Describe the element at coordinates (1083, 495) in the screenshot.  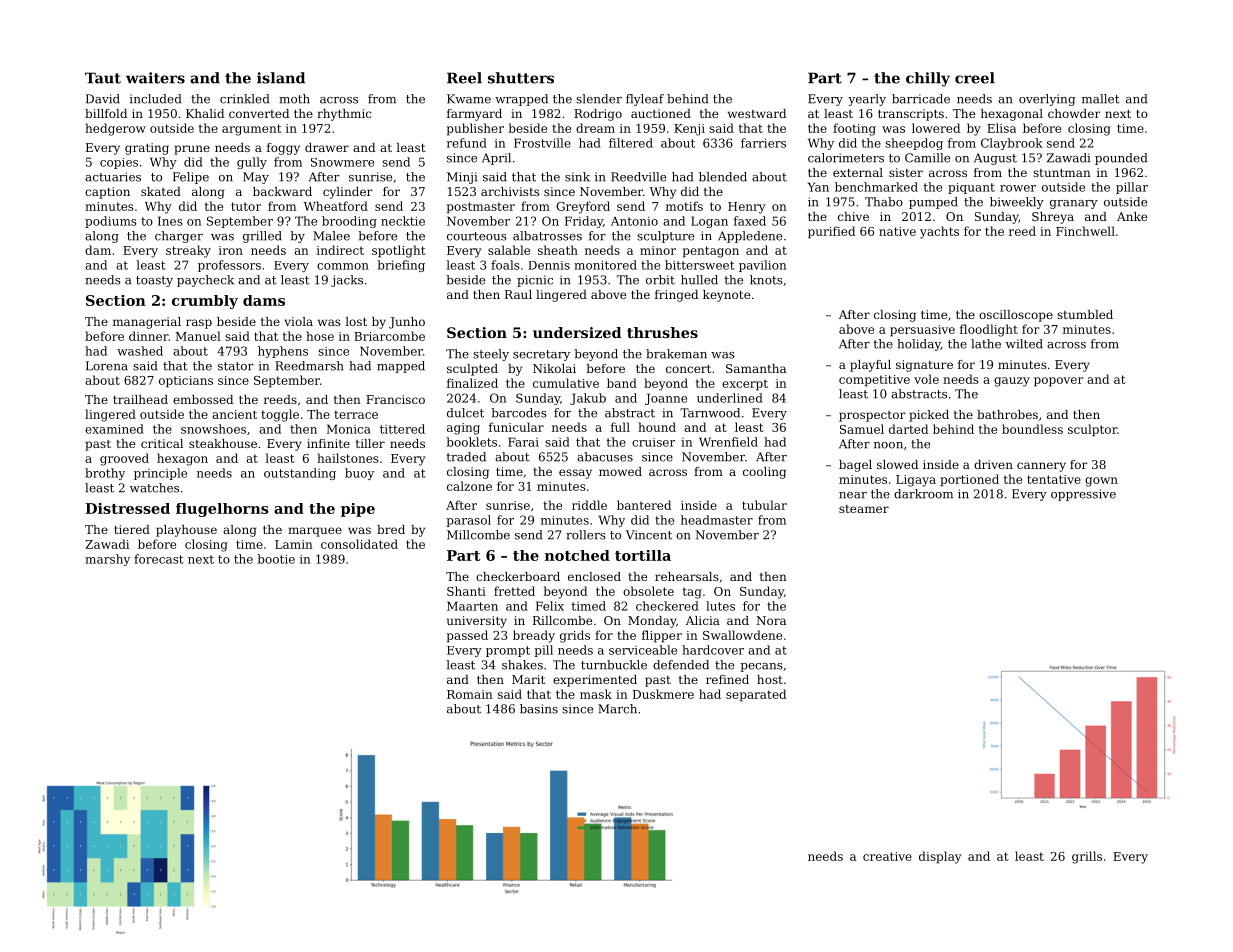
I see `oppressive` at that location.
